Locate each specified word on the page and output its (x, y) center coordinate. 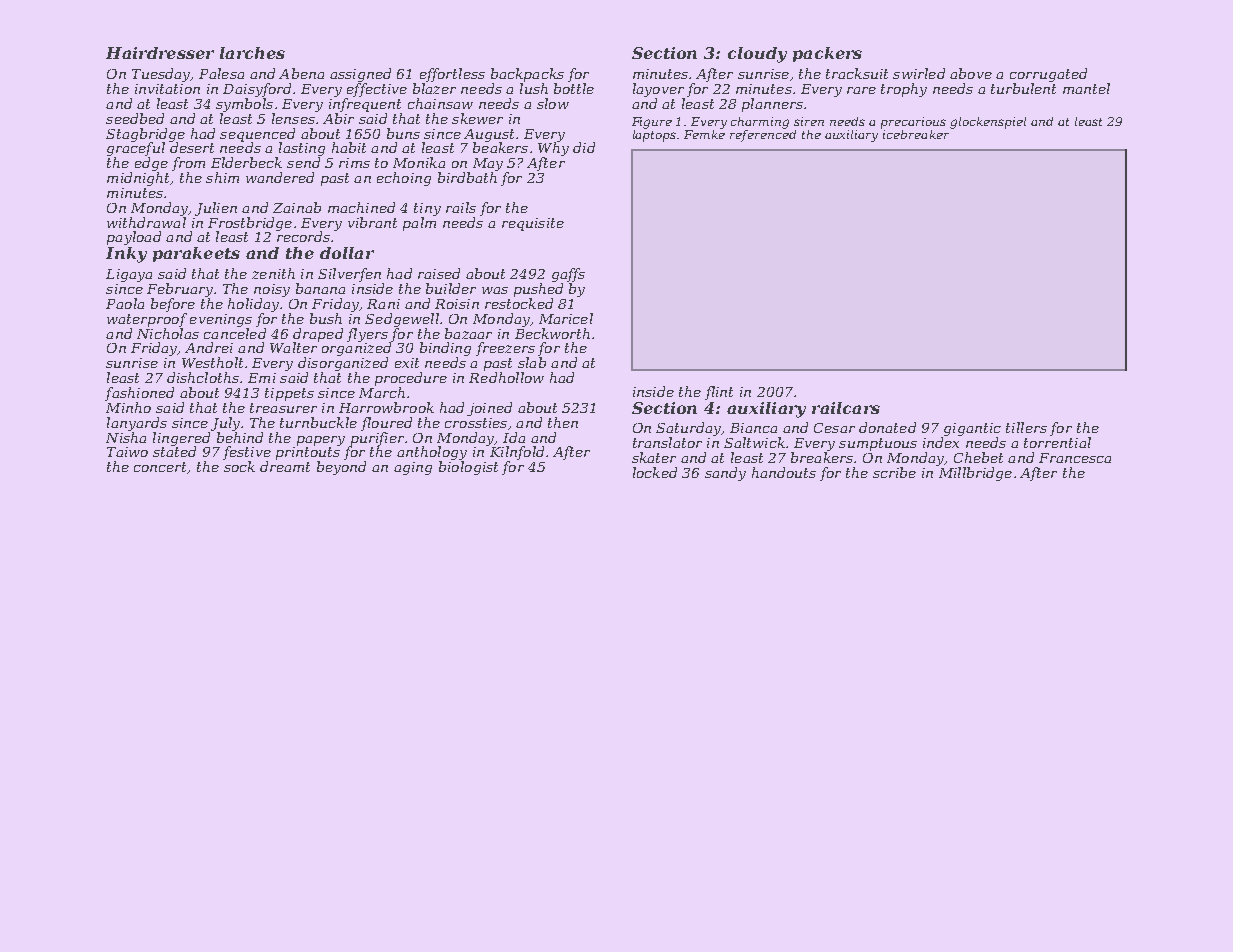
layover (658, 90)
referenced (763, 136)
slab (532, 362)
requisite (533, 224)
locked (655, 472)
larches (252, 53)
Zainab (297, 207)
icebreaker (916, 134)
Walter (293, 347)
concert (161, 468)
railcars (846, 408)
